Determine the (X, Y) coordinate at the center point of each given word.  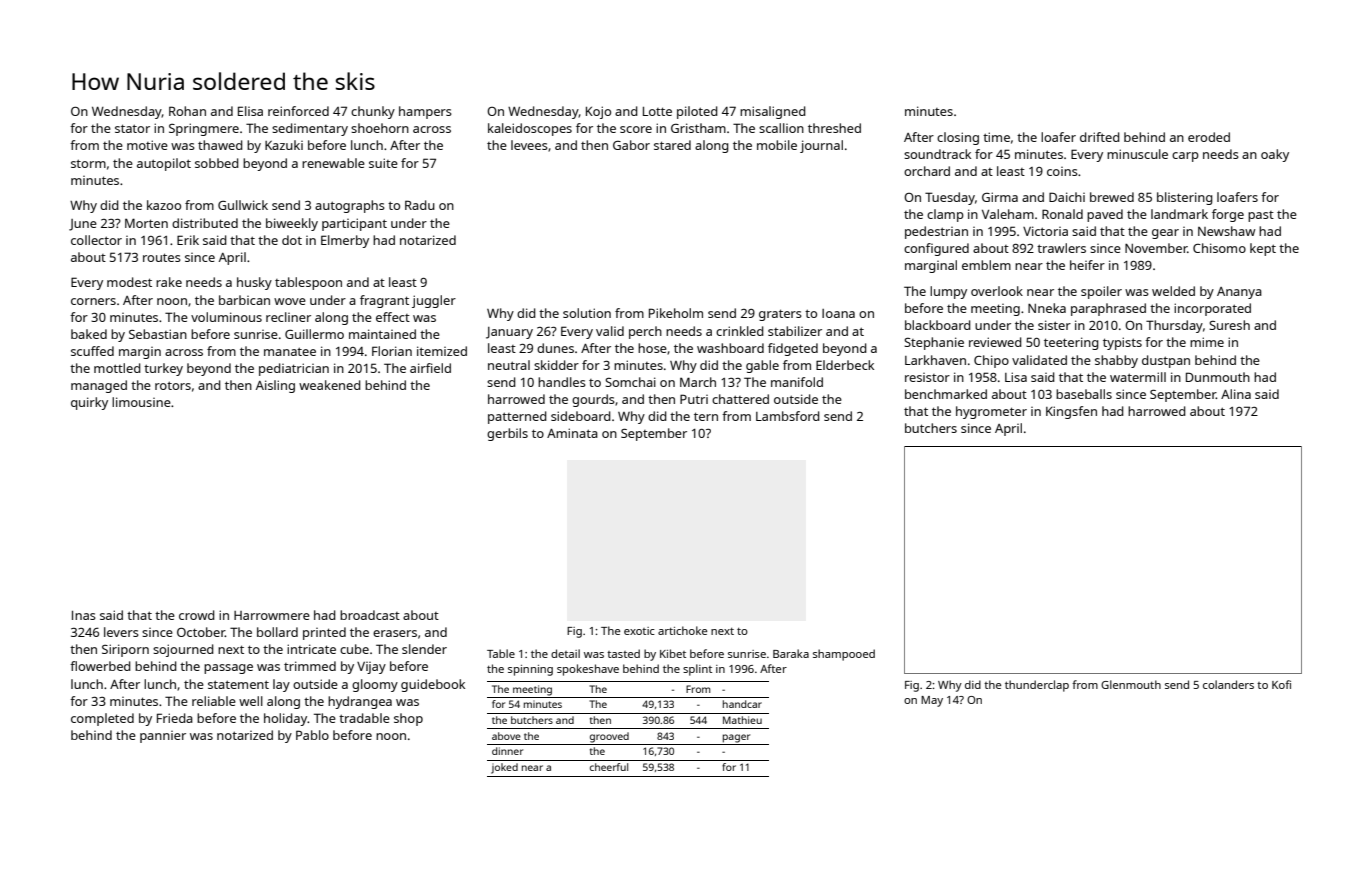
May (932, 701)
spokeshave (588, 670)
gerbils (507, 434)
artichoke (682, 630)
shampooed (844, 655)
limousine (141, 402)
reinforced (298, 111)
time (996, 137)
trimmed (310, 666)
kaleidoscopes (530, 129)
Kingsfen (1071, 412)
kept (1263, 249)
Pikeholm (676, 313)
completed (102, 719)
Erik (188, 240)
